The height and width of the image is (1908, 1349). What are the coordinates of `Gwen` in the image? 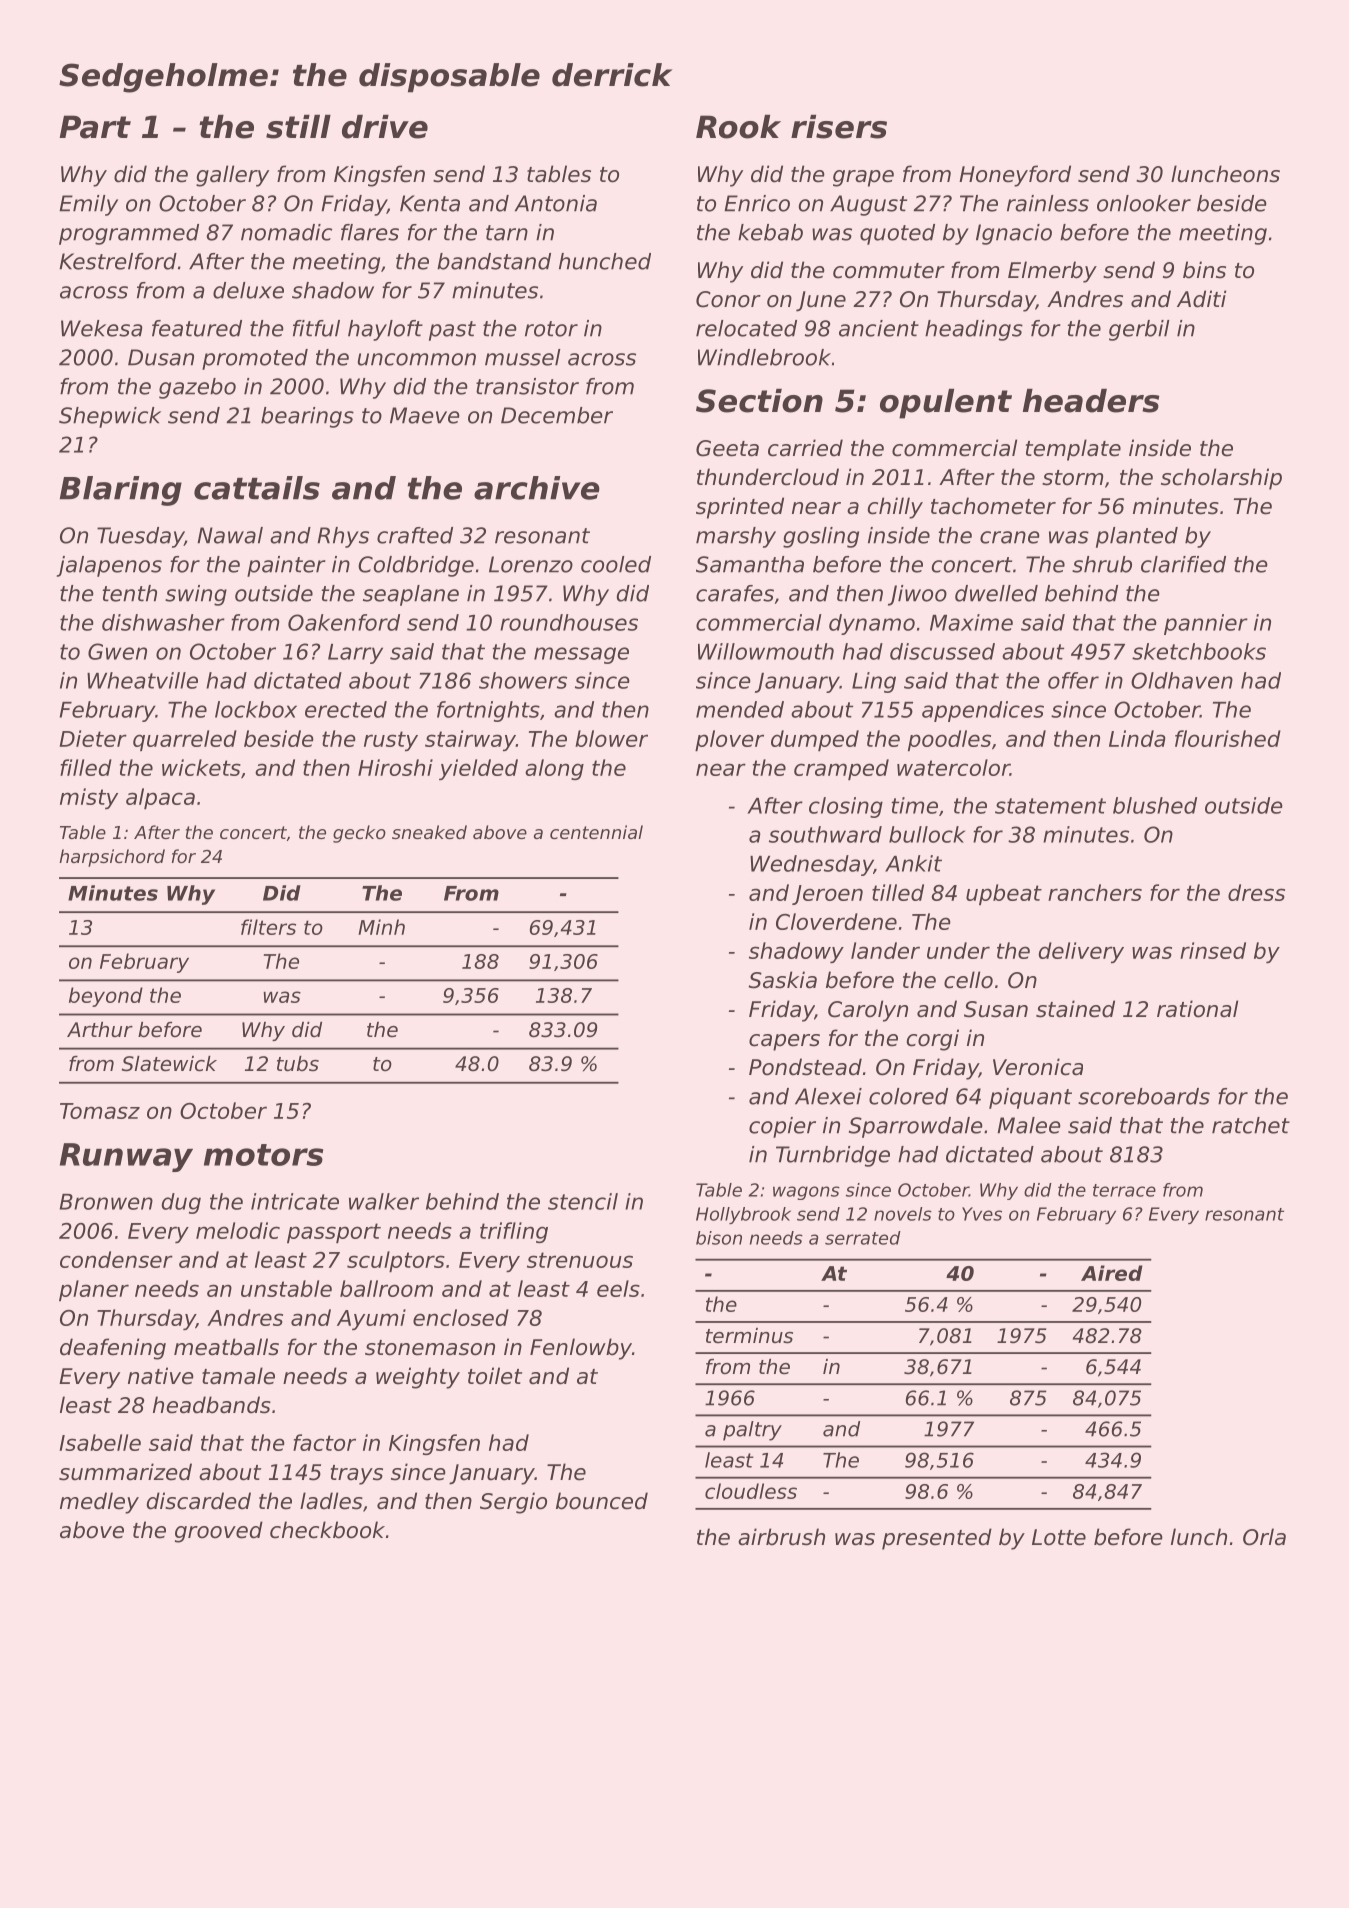 It's located at (117, 651).
